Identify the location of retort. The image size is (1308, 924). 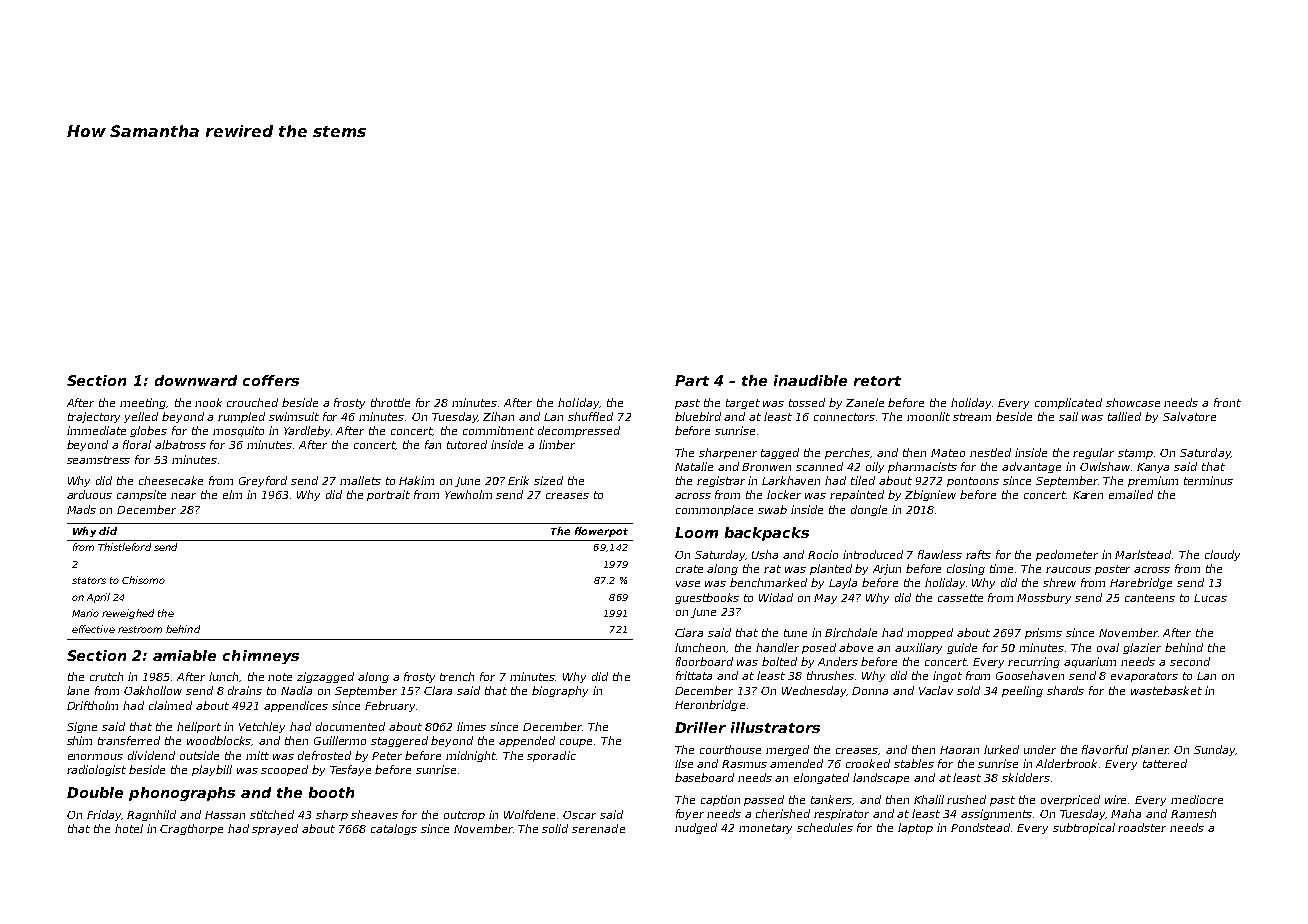
(877, 381).
